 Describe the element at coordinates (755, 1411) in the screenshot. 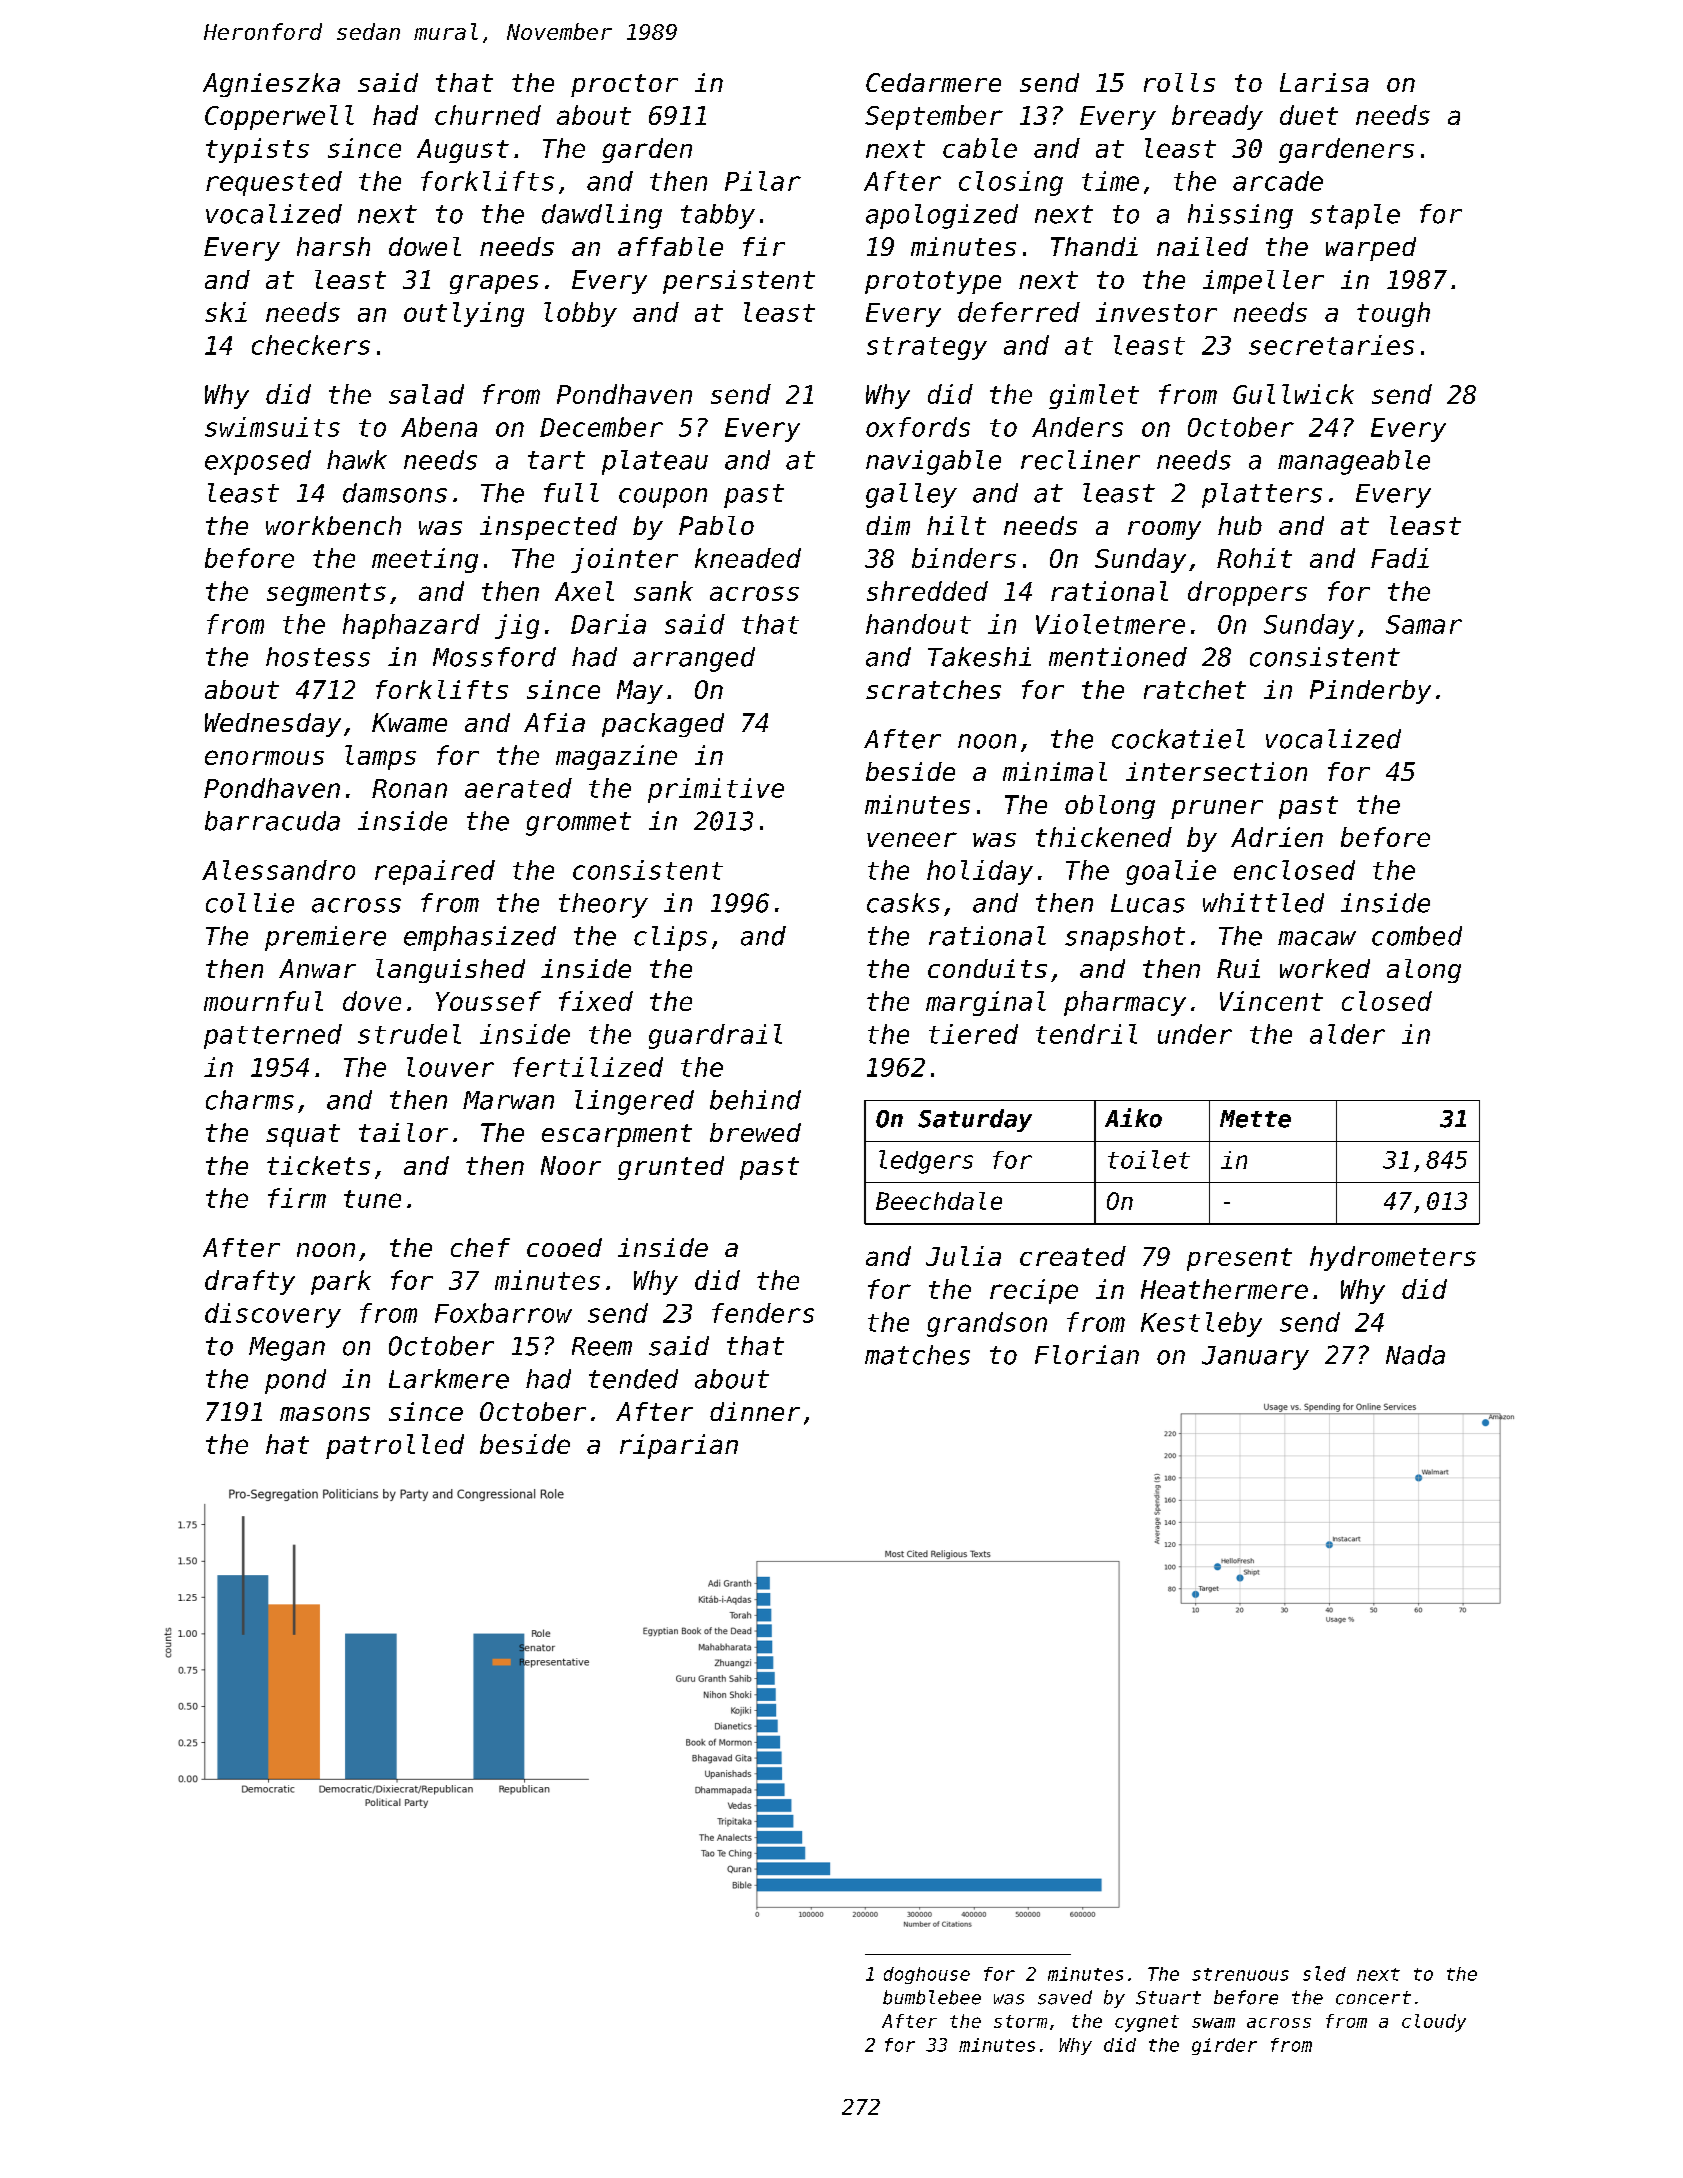

I see `dinner` at that location.
